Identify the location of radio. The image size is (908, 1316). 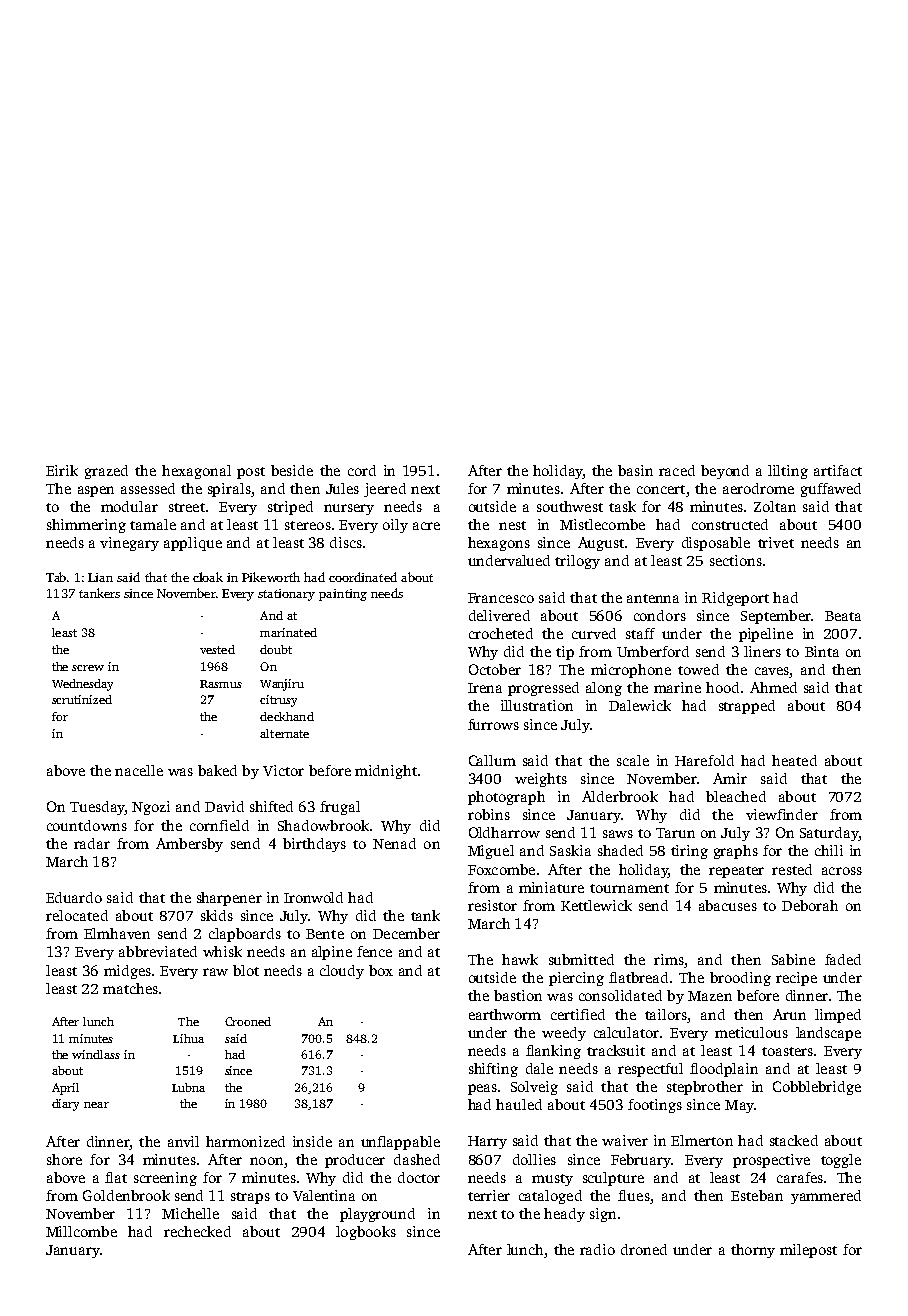
(597, 1249).
